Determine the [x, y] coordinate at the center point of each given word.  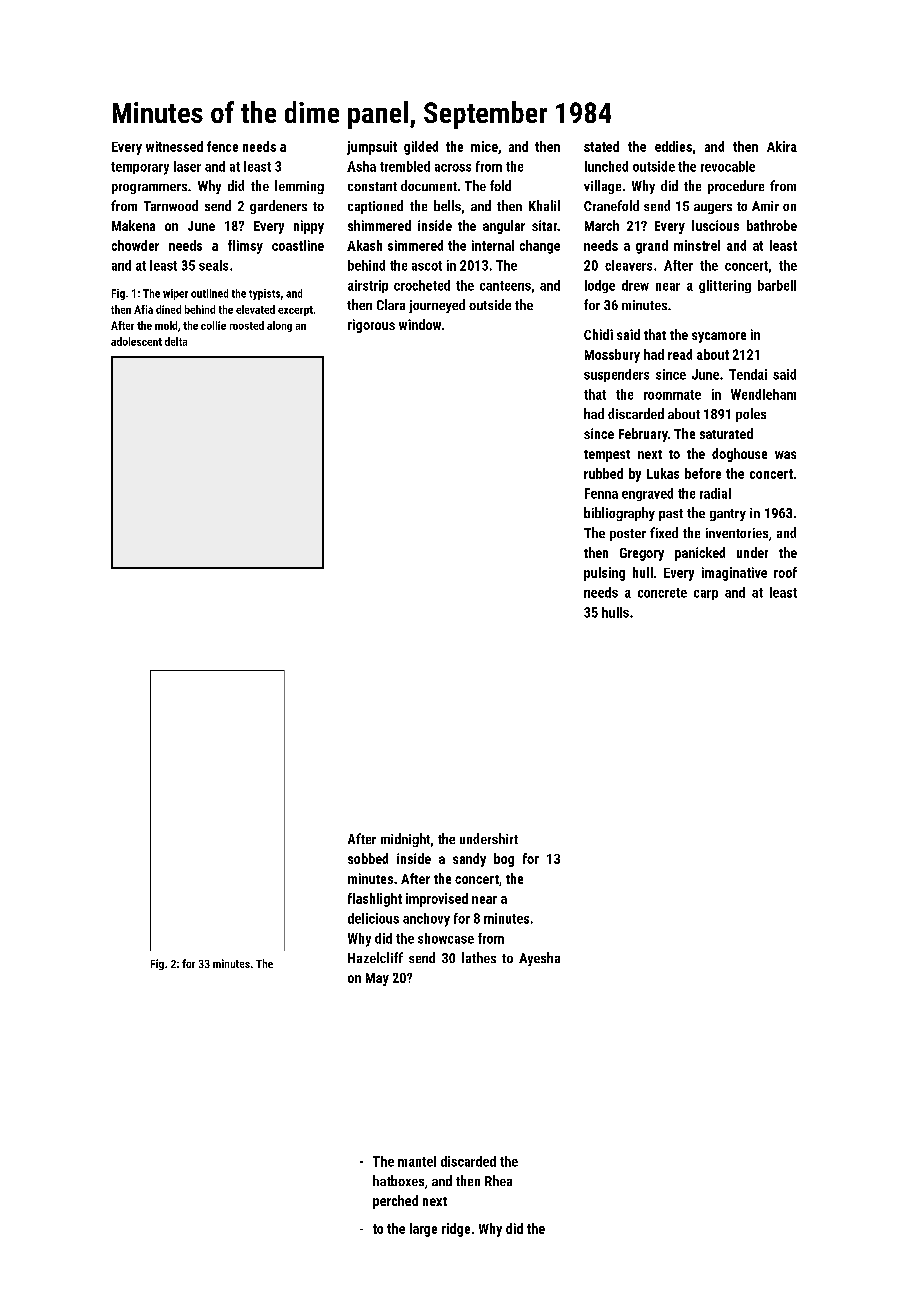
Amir [765, 206]
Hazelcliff [375, 957]
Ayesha [539, 959]
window [420, 324]
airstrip [368, 286]
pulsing [604, 574]
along [279, 326]
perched [395, 1202]
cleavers [628, 265]
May [377, 979]
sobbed [368, 858]
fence [222, 146]
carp [706, 595]
